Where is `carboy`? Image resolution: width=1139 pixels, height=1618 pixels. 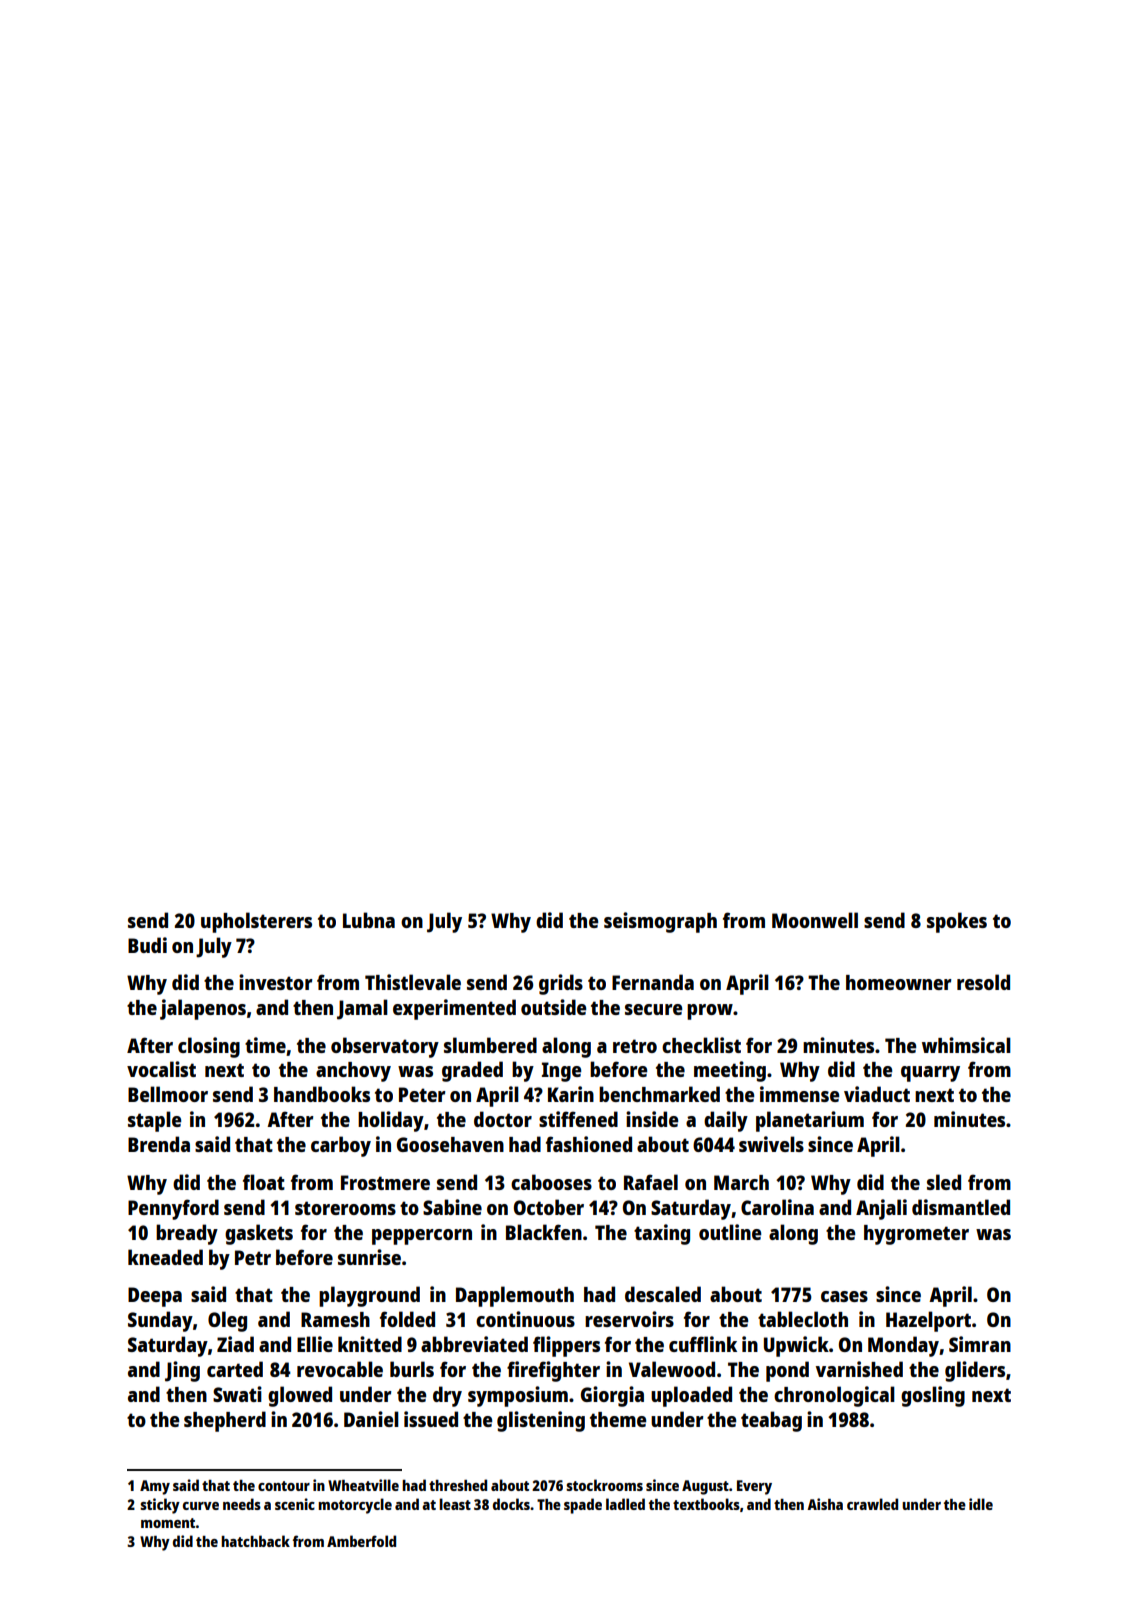 carboy is located at coordinates (341, 1146).
